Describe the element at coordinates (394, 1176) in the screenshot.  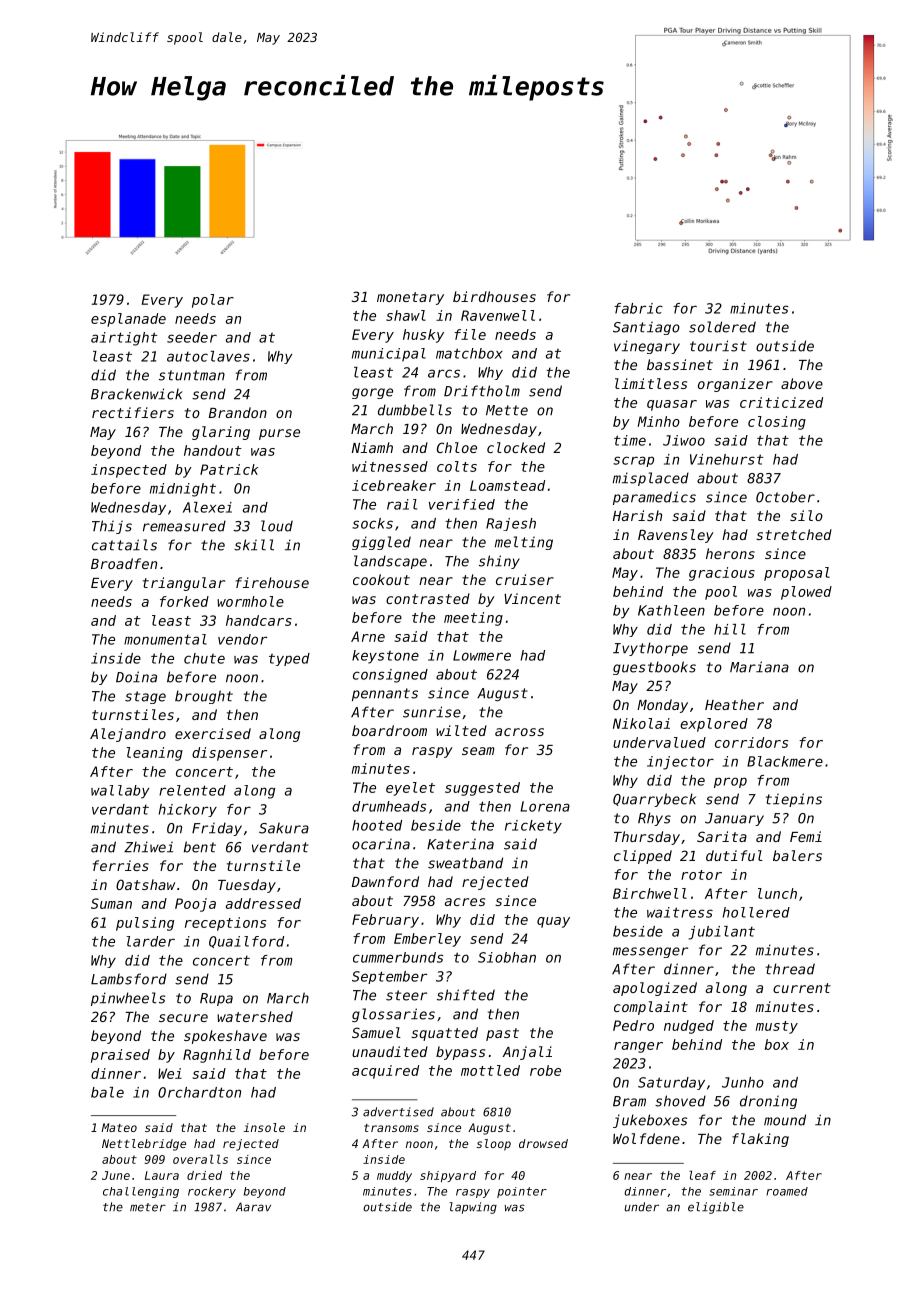
I see `muddy` at that location.
